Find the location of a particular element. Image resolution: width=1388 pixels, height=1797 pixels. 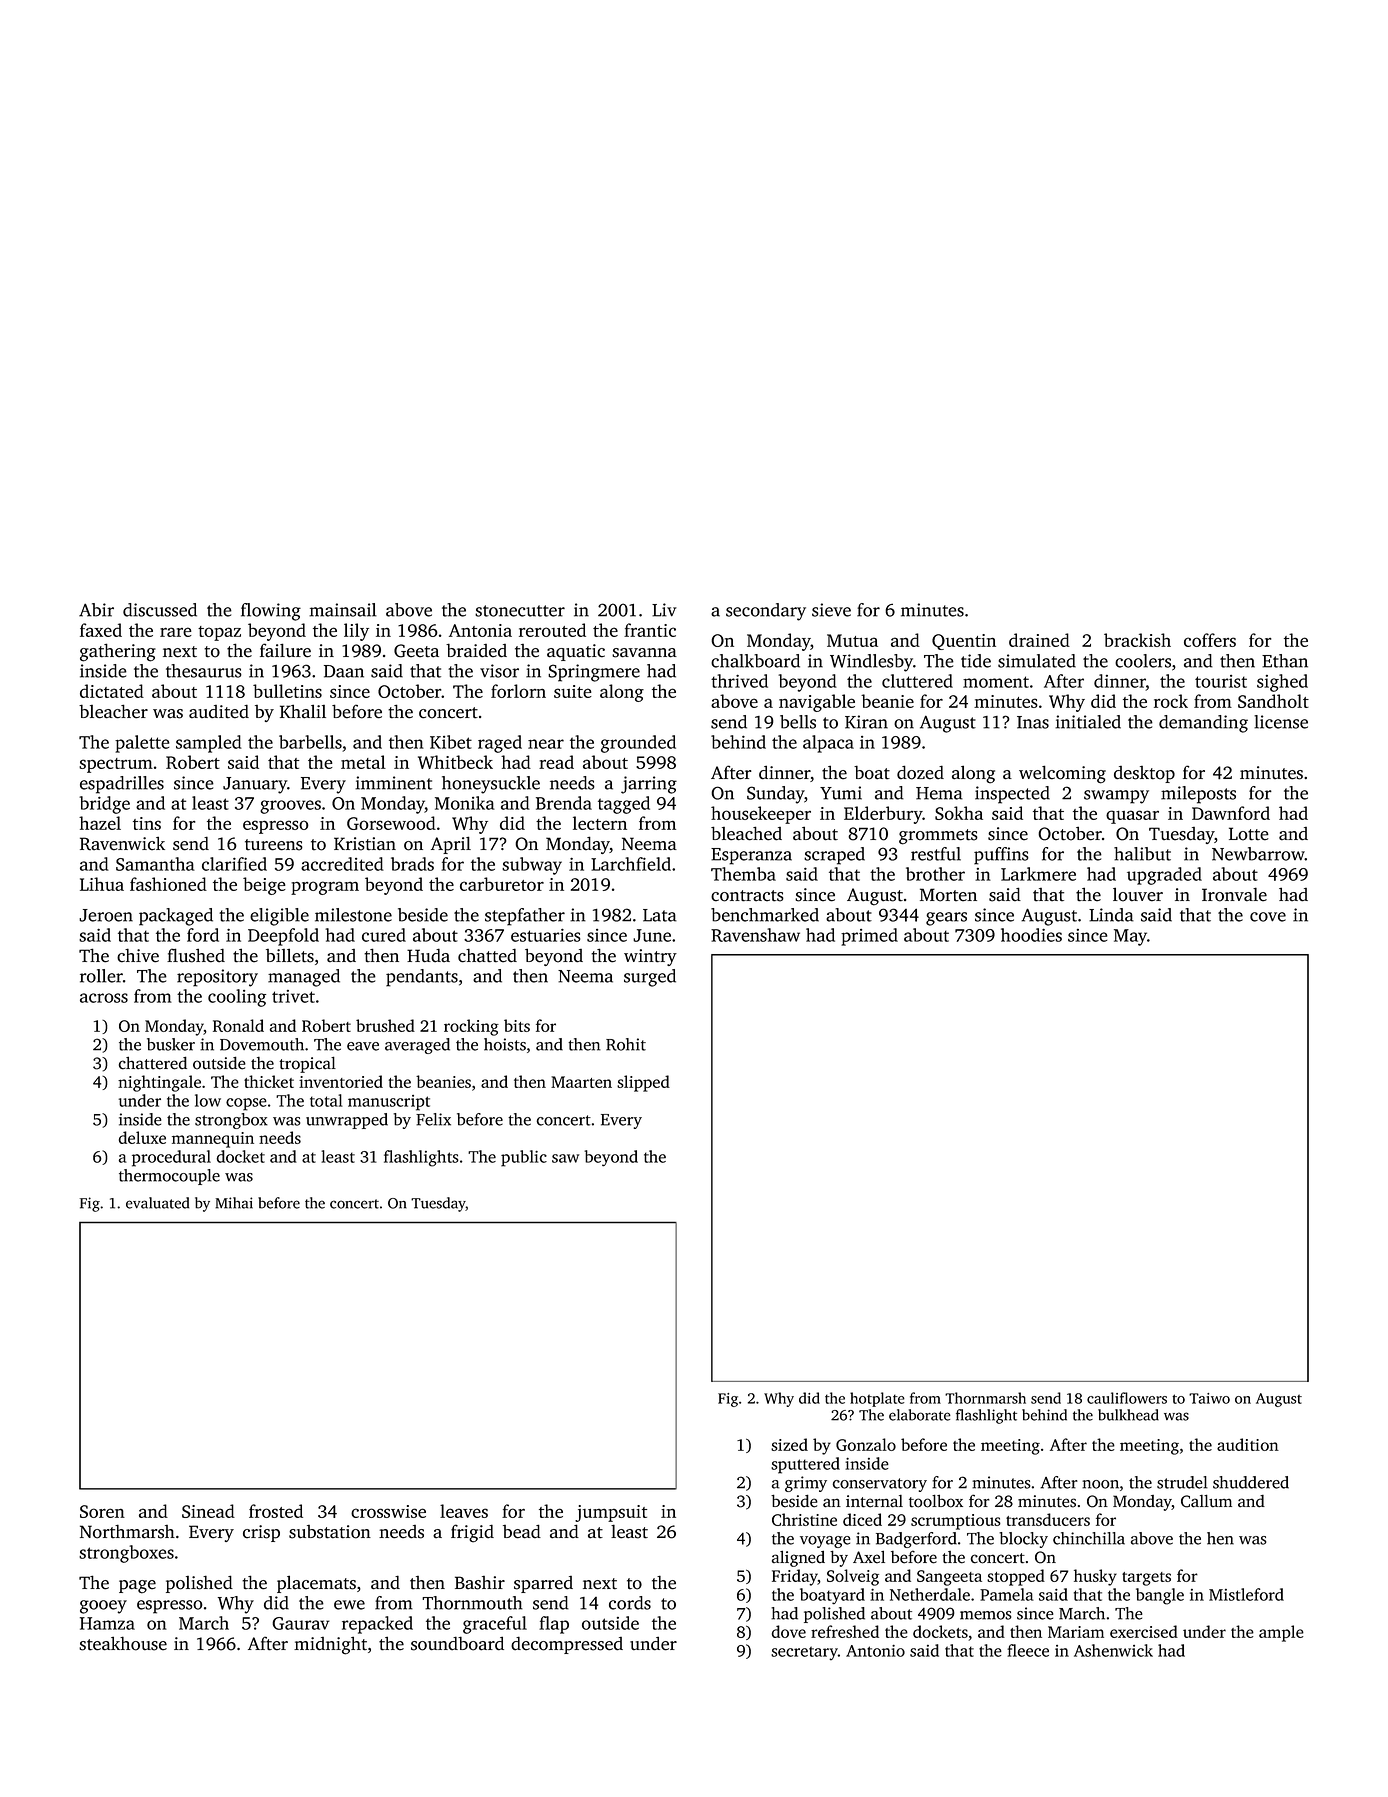

hotplate is located at coordinates (877, 1399).
